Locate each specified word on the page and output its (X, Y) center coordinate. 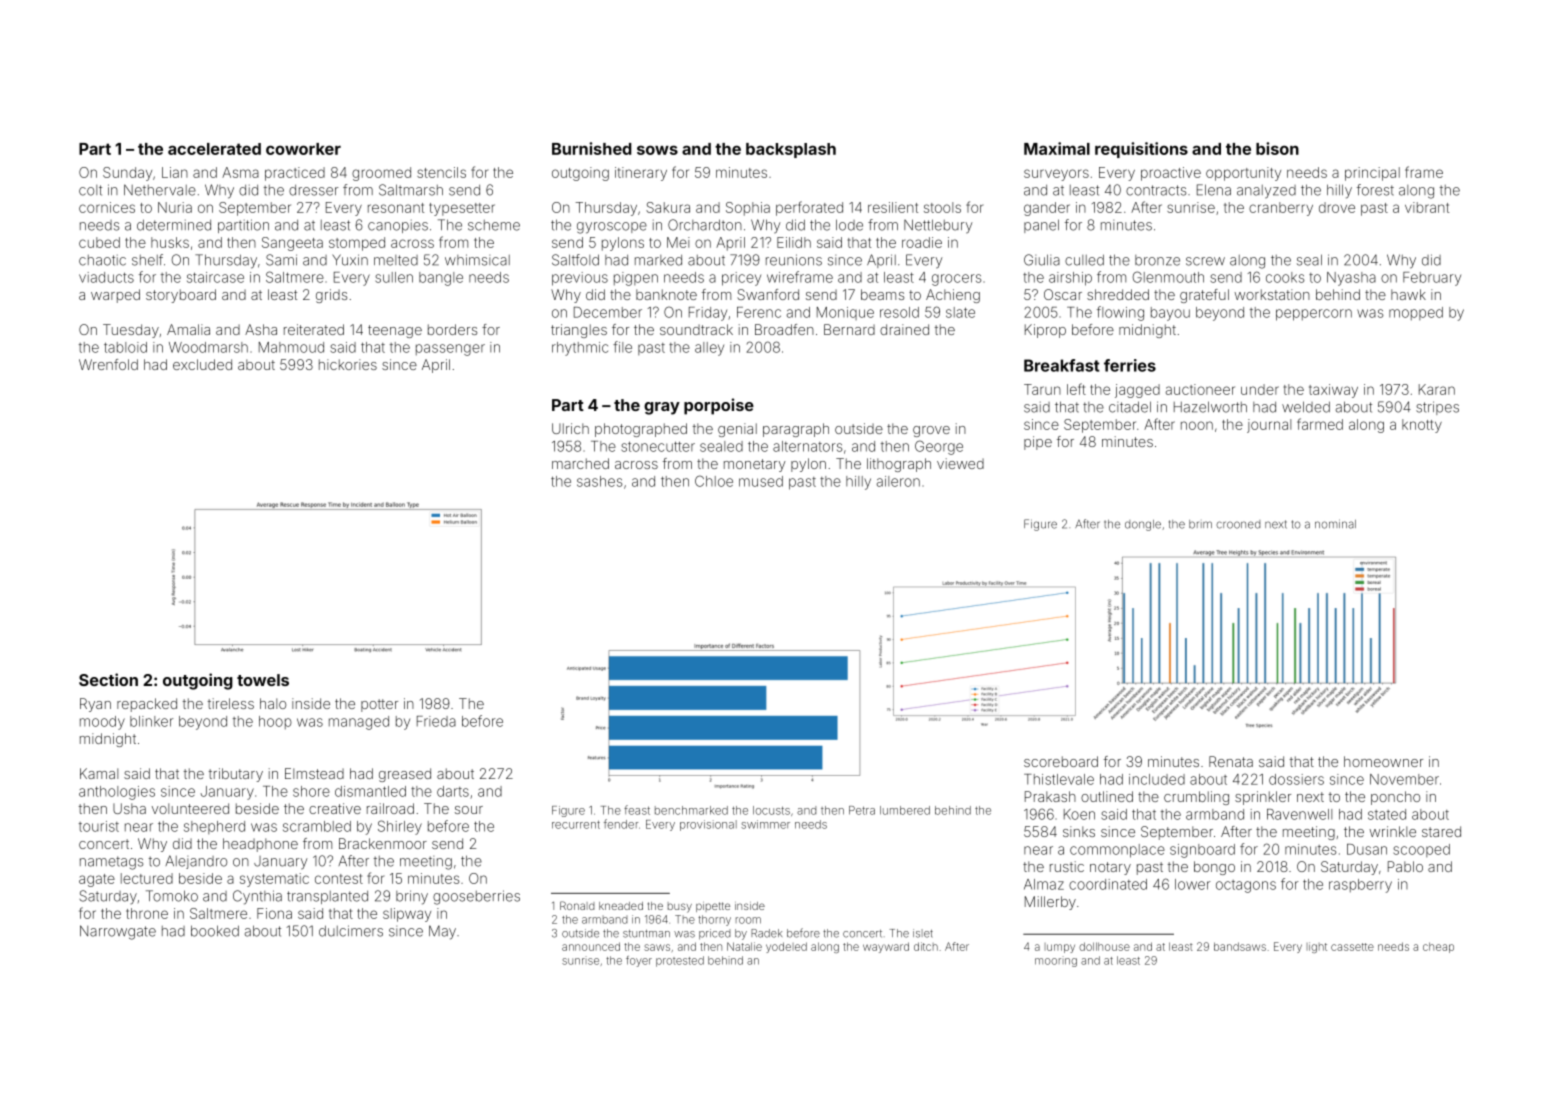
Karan (1437, 389)
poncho (1395, 798)
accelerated (214, 149)
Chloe (714, 481)
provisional (708, 825)
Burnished (592, 148)
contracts (1156, 190)
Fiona (274, 913)
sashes (600, 481)
